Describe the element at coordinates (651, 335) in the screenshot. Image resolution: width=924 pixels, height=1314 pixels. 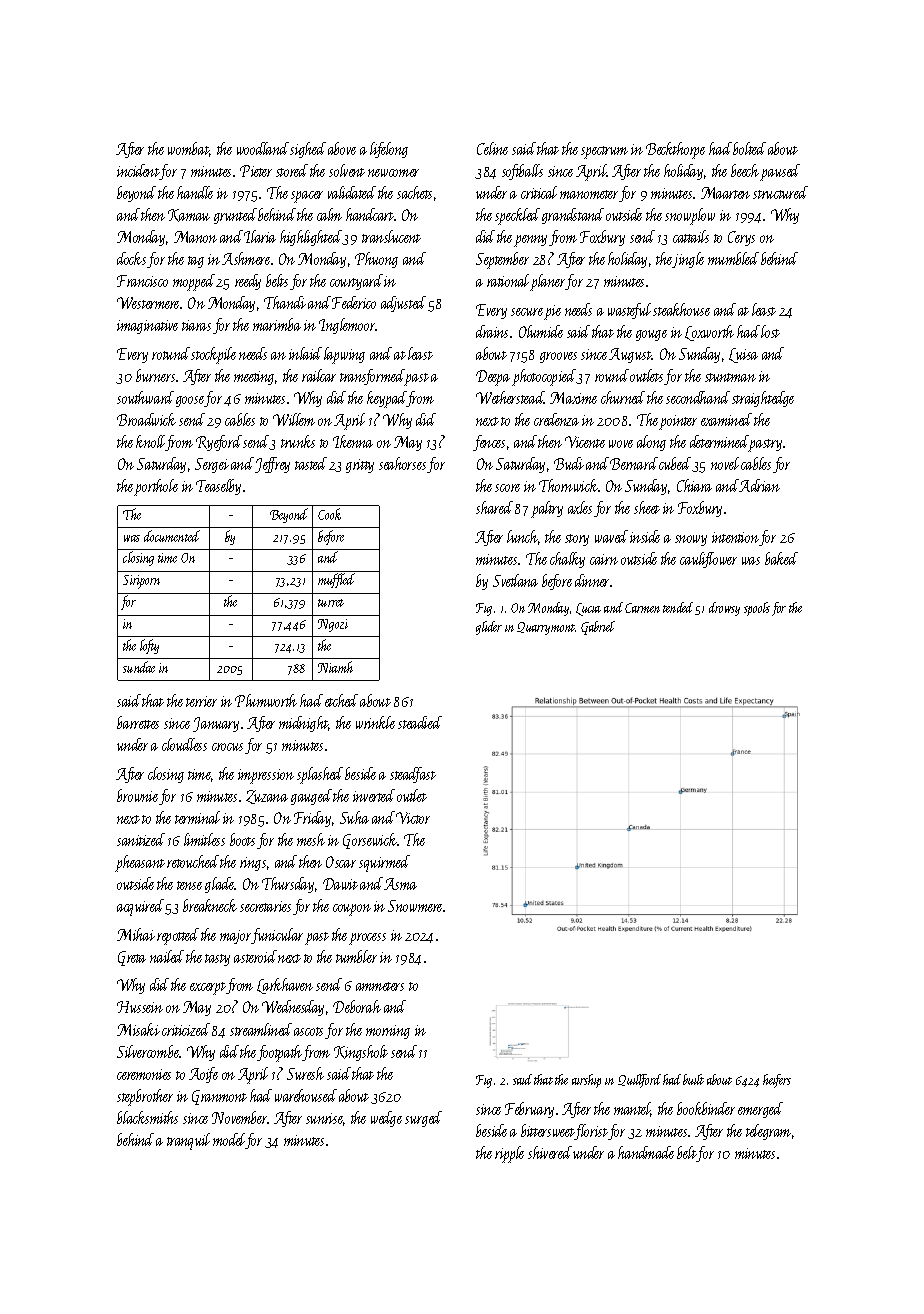
I see `gouge` at that location.
